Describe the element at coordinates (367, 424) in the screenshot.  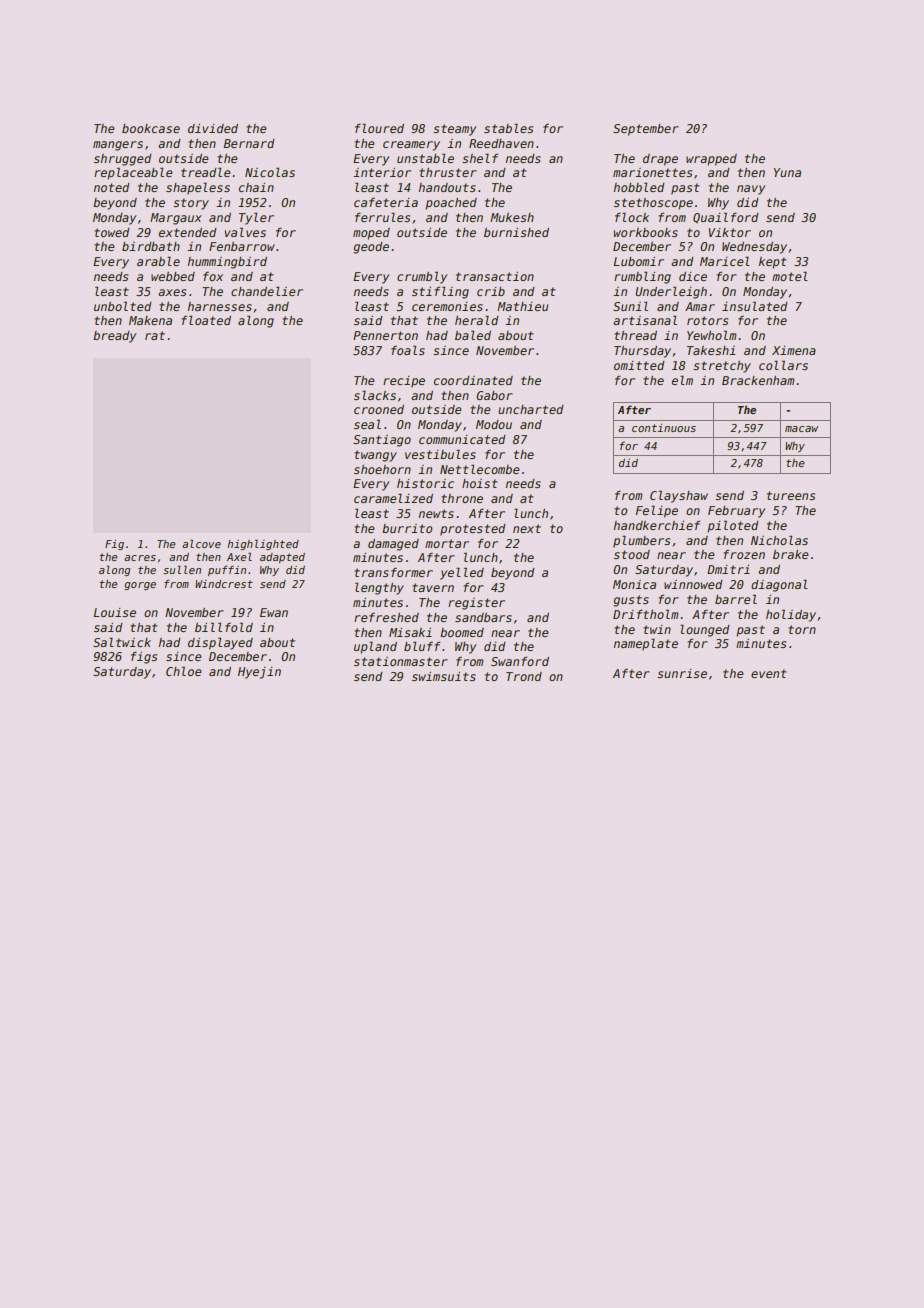
I see `seal` at that location.
